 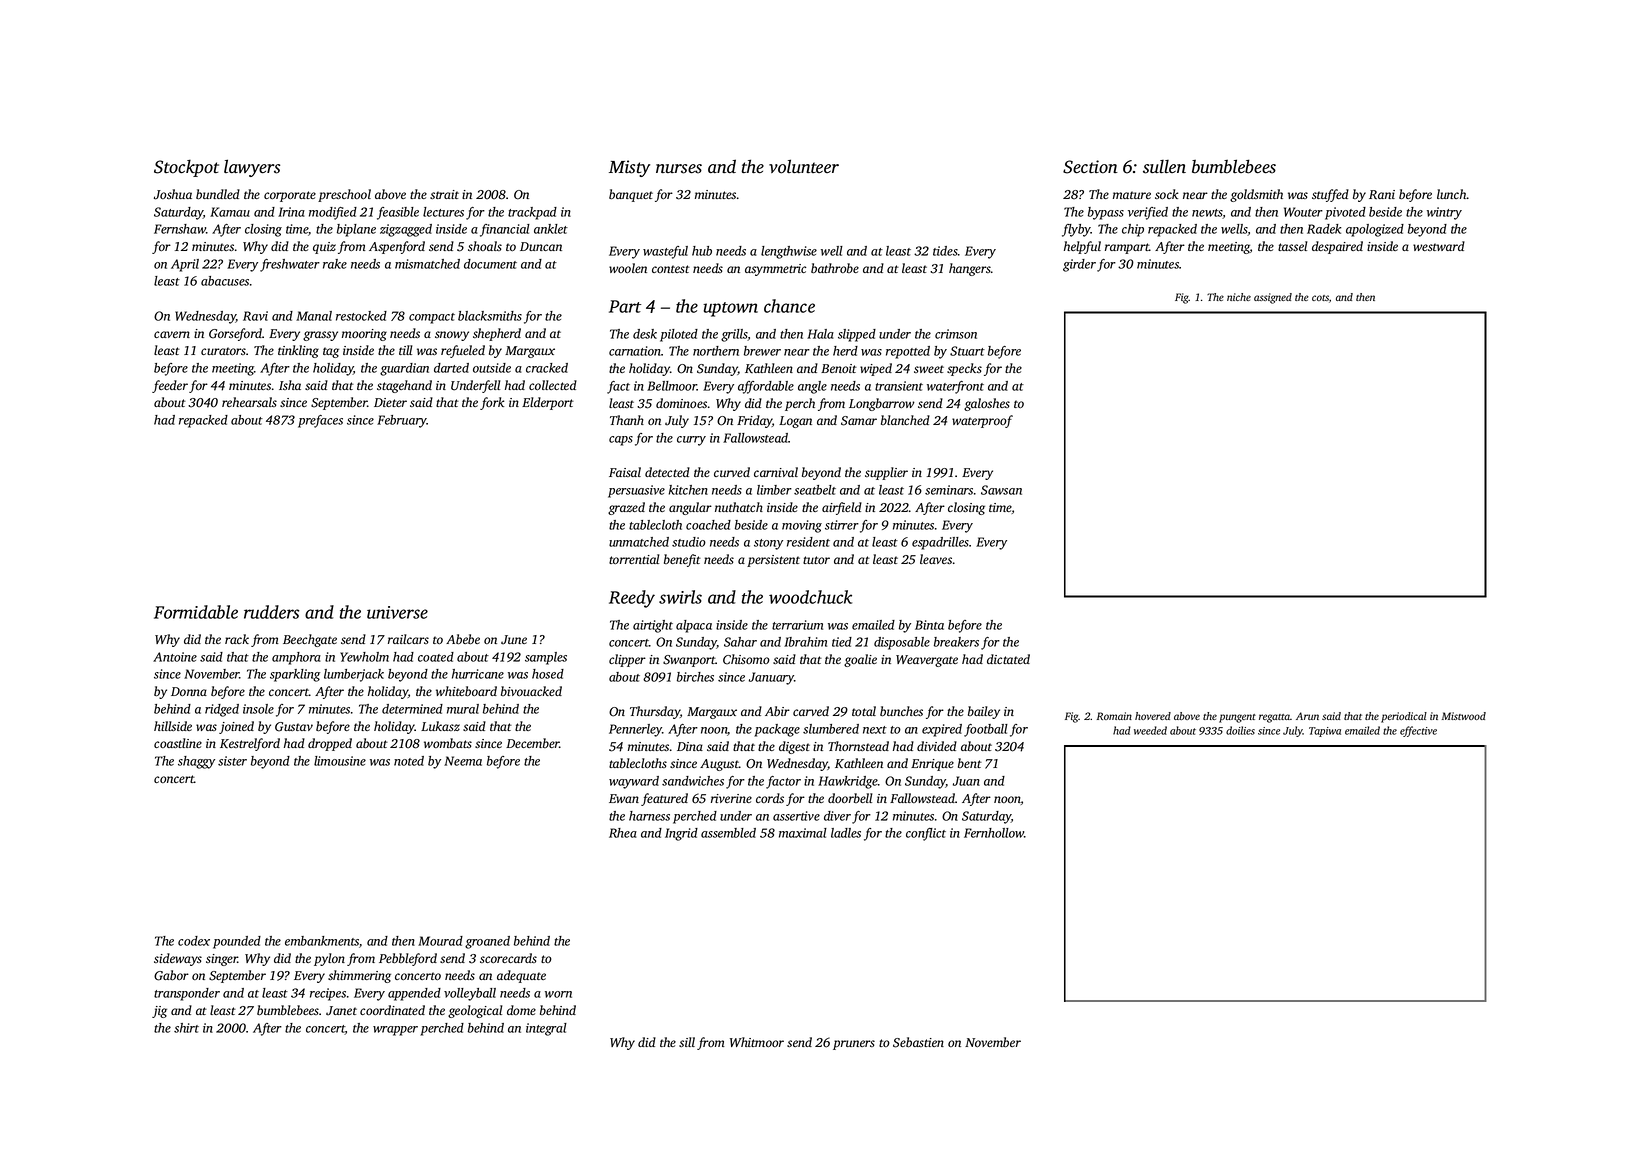 I want to click on maximal, so click(x=803, y=833).
